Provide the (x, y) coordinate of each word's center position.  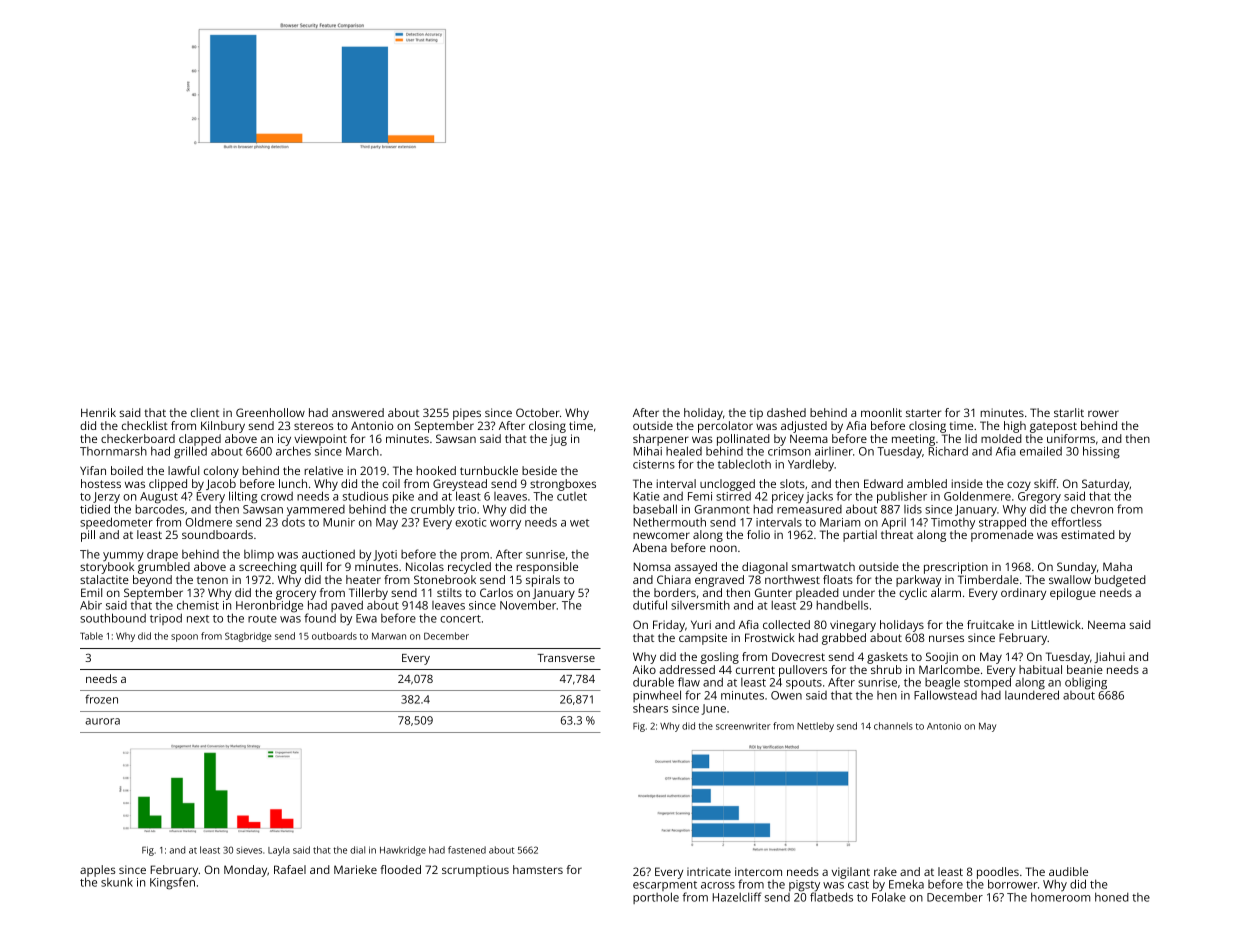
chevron (1092, 509)
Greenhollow (270, 412)
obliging (1086, 683)
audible (1068, 871)
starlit (1069, 412)
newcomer (661, 535)
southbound (113, 618)
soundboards (217, 534)
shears (650, 708)
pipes (467, 414)
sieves (249, 850)
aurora (102, 721)
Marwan (389, 636)
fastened (467, 850)
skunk (117, 882)
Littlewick (1056, 624)
